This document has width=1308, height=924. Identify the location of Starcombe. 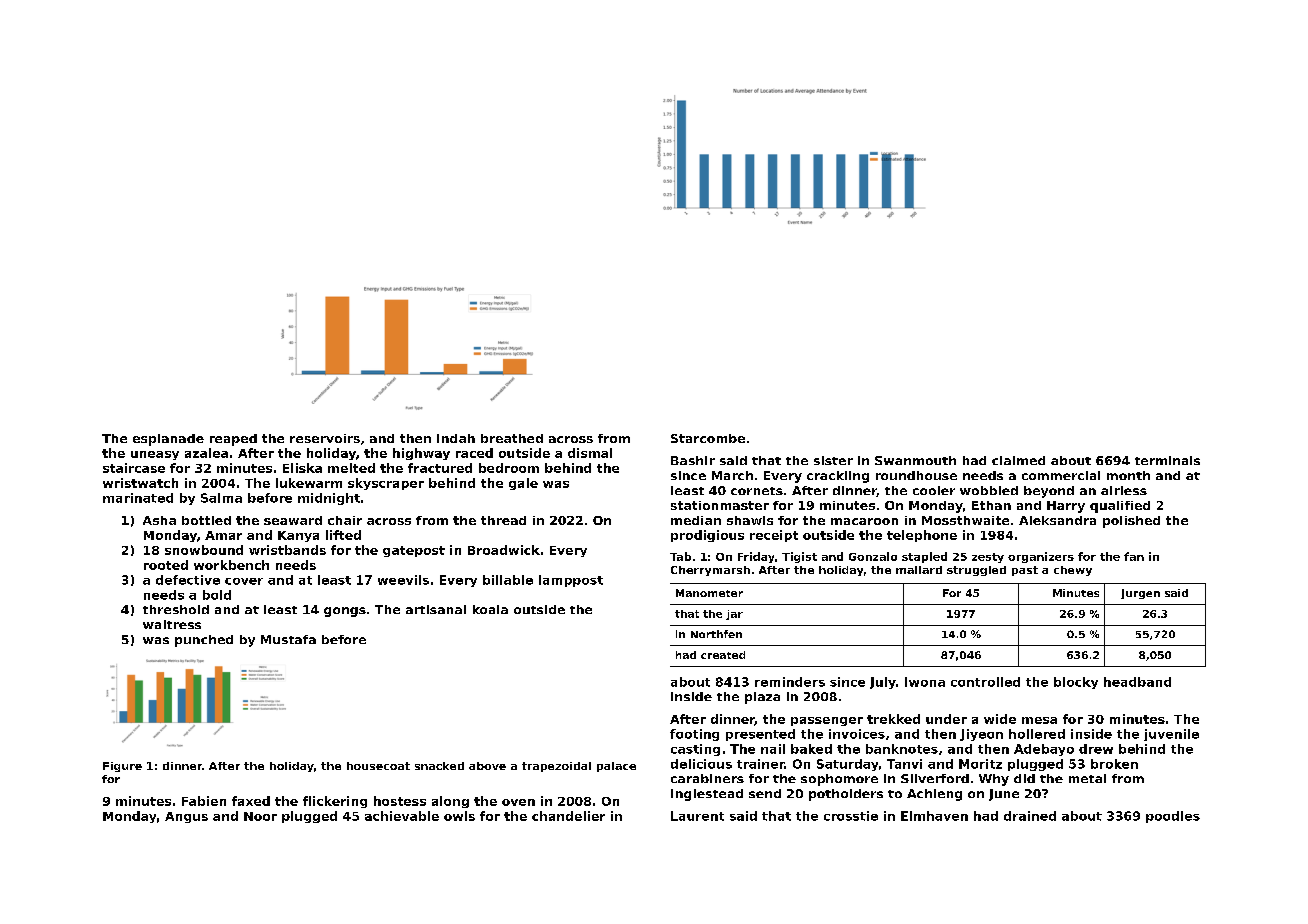
(708, 438).
